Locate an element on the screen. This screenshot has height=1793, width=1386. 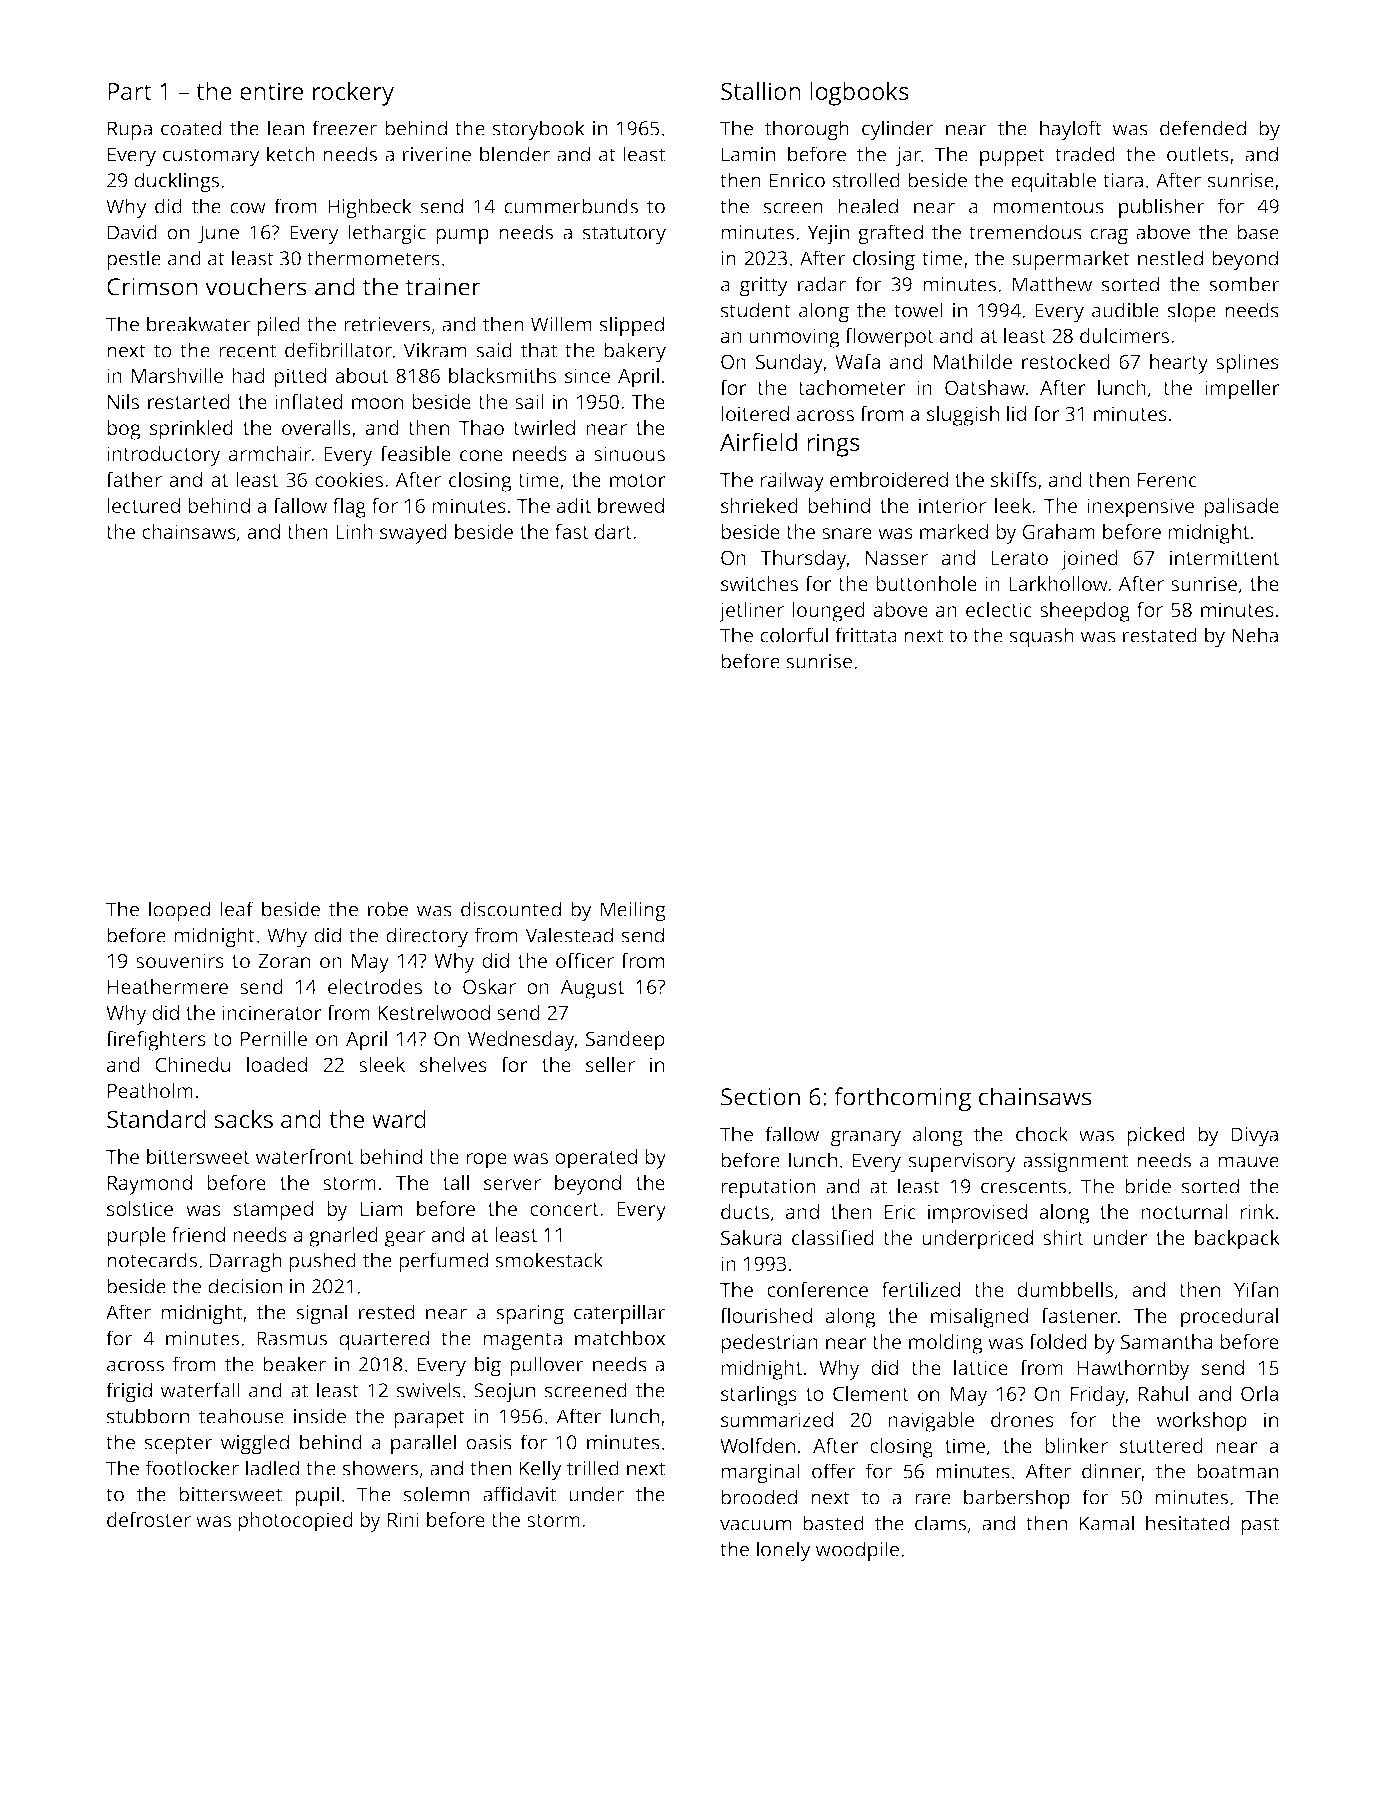
Rini is located at coordinates (403, 1519).
